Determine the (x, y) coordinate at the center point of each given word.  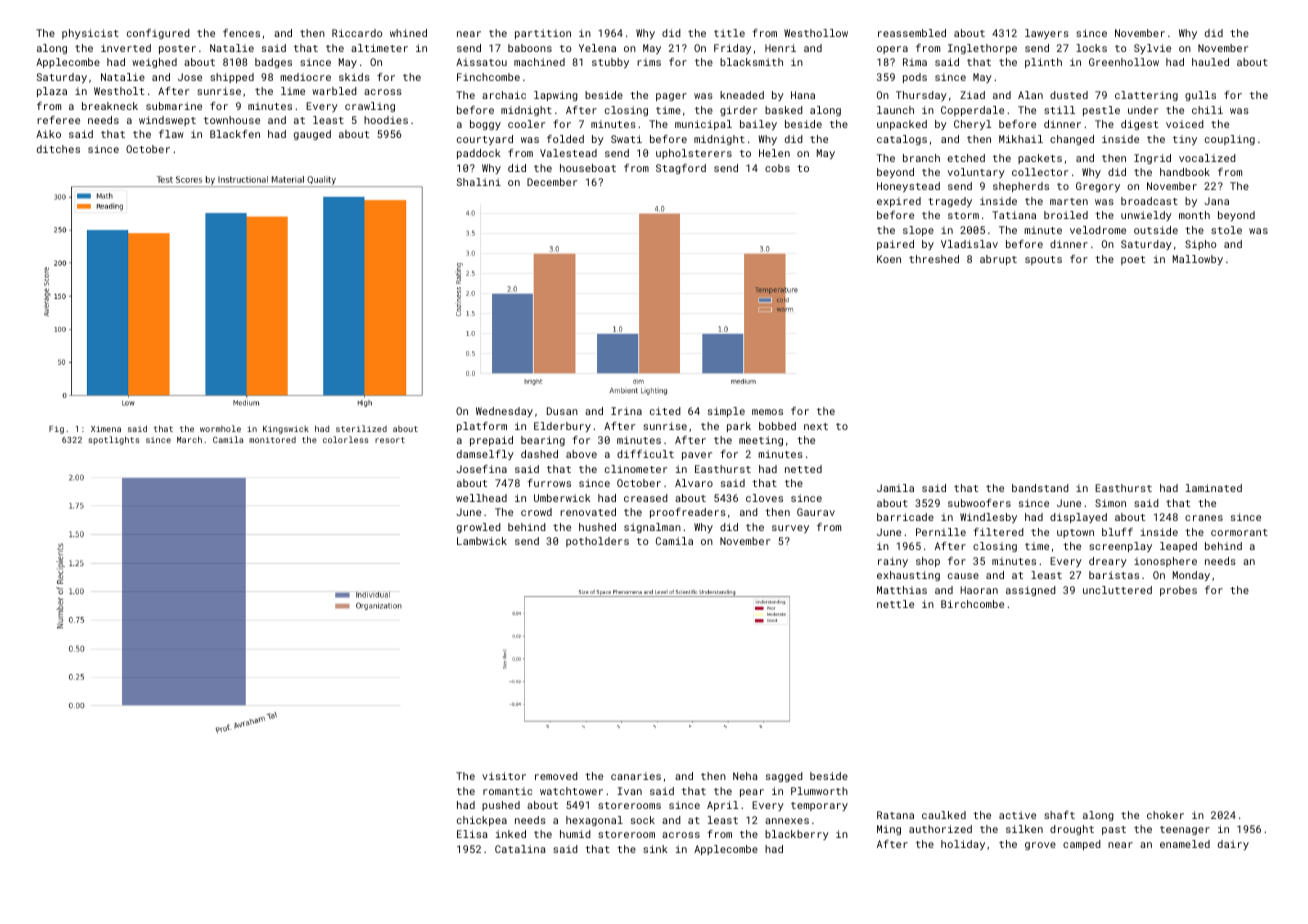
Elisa (472, 834)
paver (697, 456)
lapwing (556, 96)
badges (273, 63)
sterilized (361, 428)
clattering (1146, 96)
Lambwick (482, 541)
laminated (1214, 488)
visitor (504, 776)
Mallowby (1198, 260)
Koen (889, 259)
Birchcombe (972, 604)
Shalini (479, 182)
